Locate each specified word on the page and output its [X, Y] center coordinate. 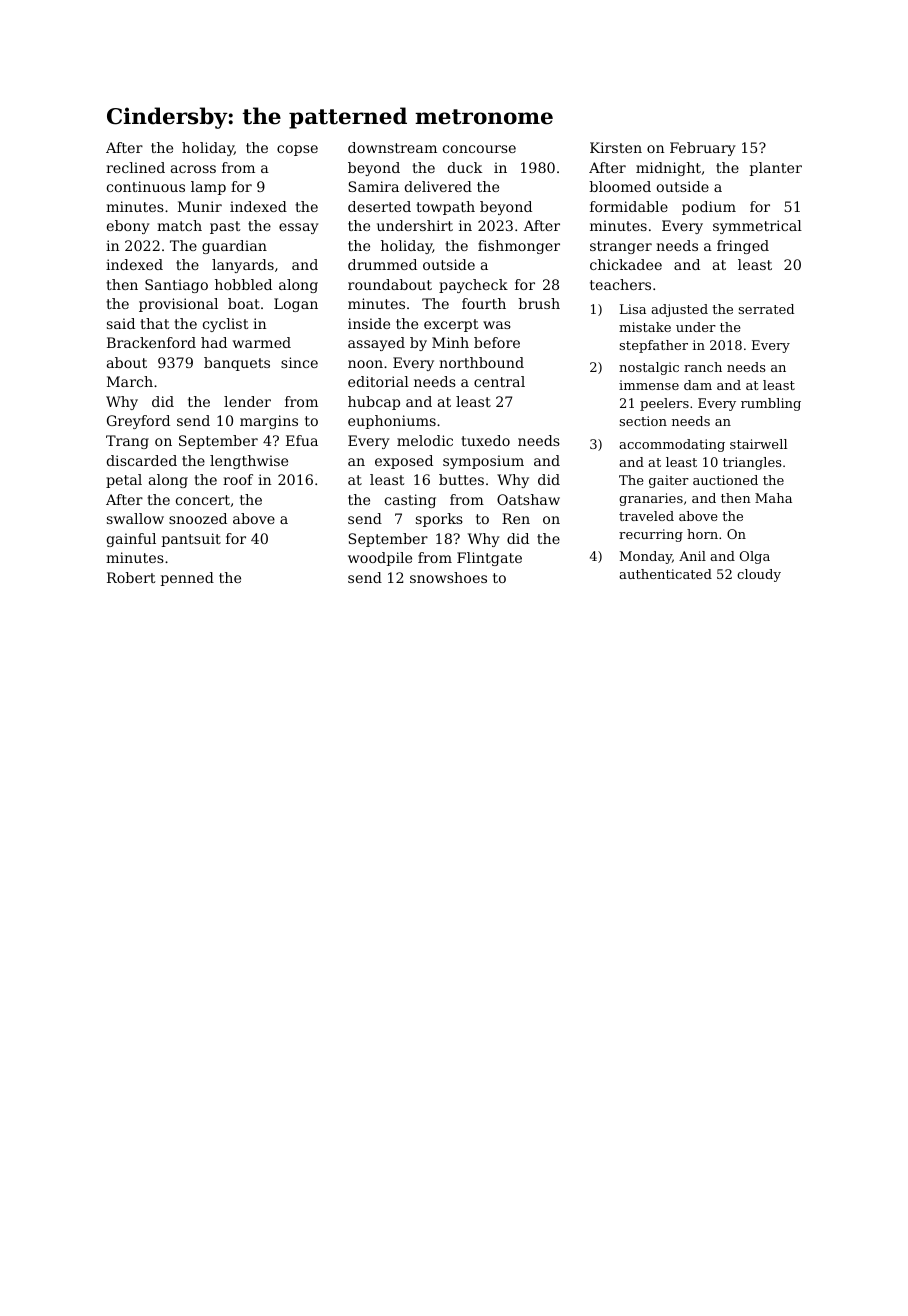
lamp [208, 188]
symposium [483, 462]
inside [369, 323]
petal [124, 481]
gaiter [669, 481]
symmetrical [757, 227]
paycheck [473, 286]
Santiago [176, 286]
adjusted [679, 310]
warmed [262, 342]
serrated [766, 309]
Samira [374, 186]
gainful [131, 540]
